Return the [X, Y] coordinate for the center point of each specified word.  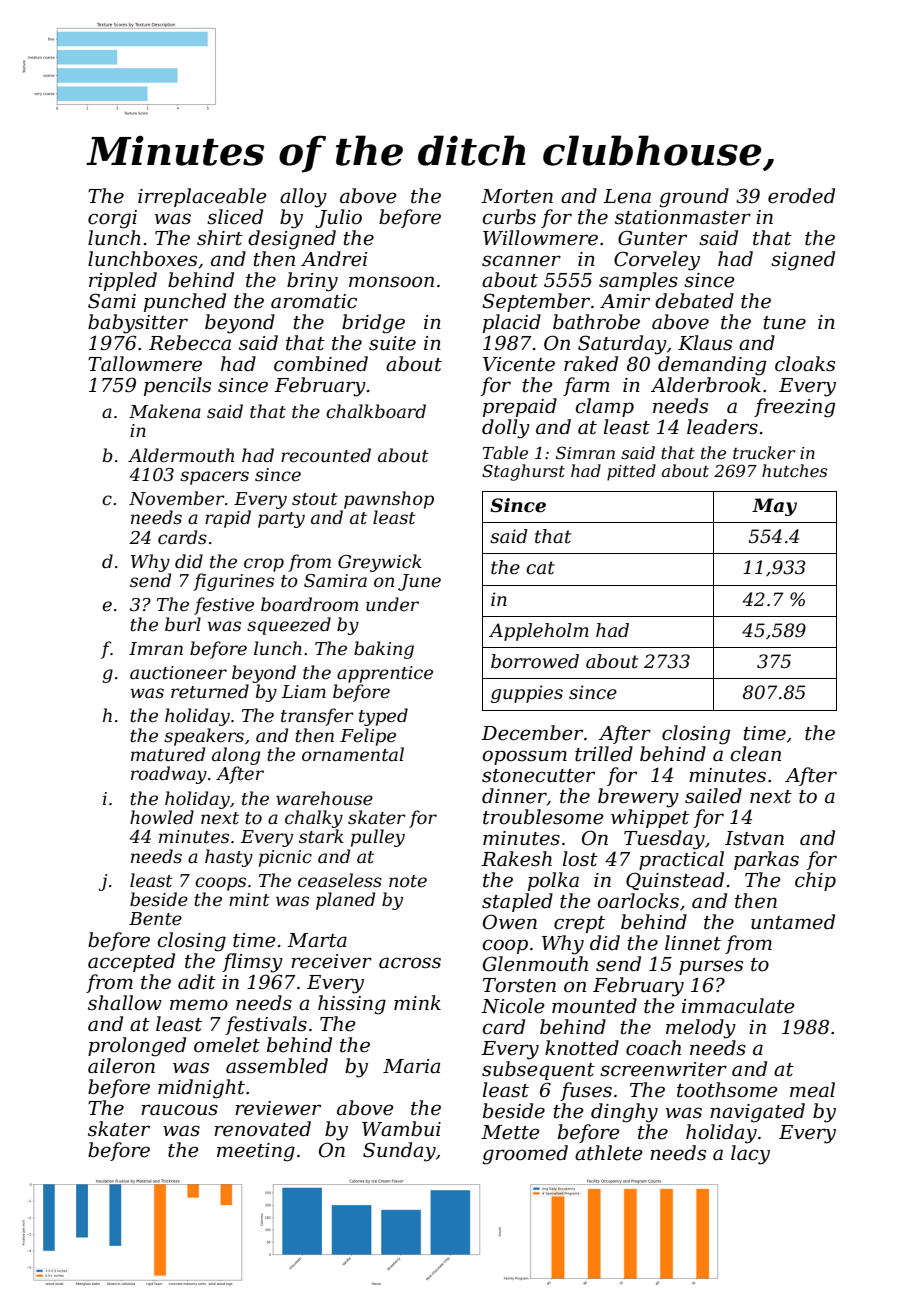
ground [694, 198]
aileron [121, 1066]
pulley [378, 838]
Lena [627, 196]
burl [183, 624]
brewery [638, 798]
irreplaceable [202, 197]
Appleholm [539, 632]
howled [162, 817]
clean [755, 754]
